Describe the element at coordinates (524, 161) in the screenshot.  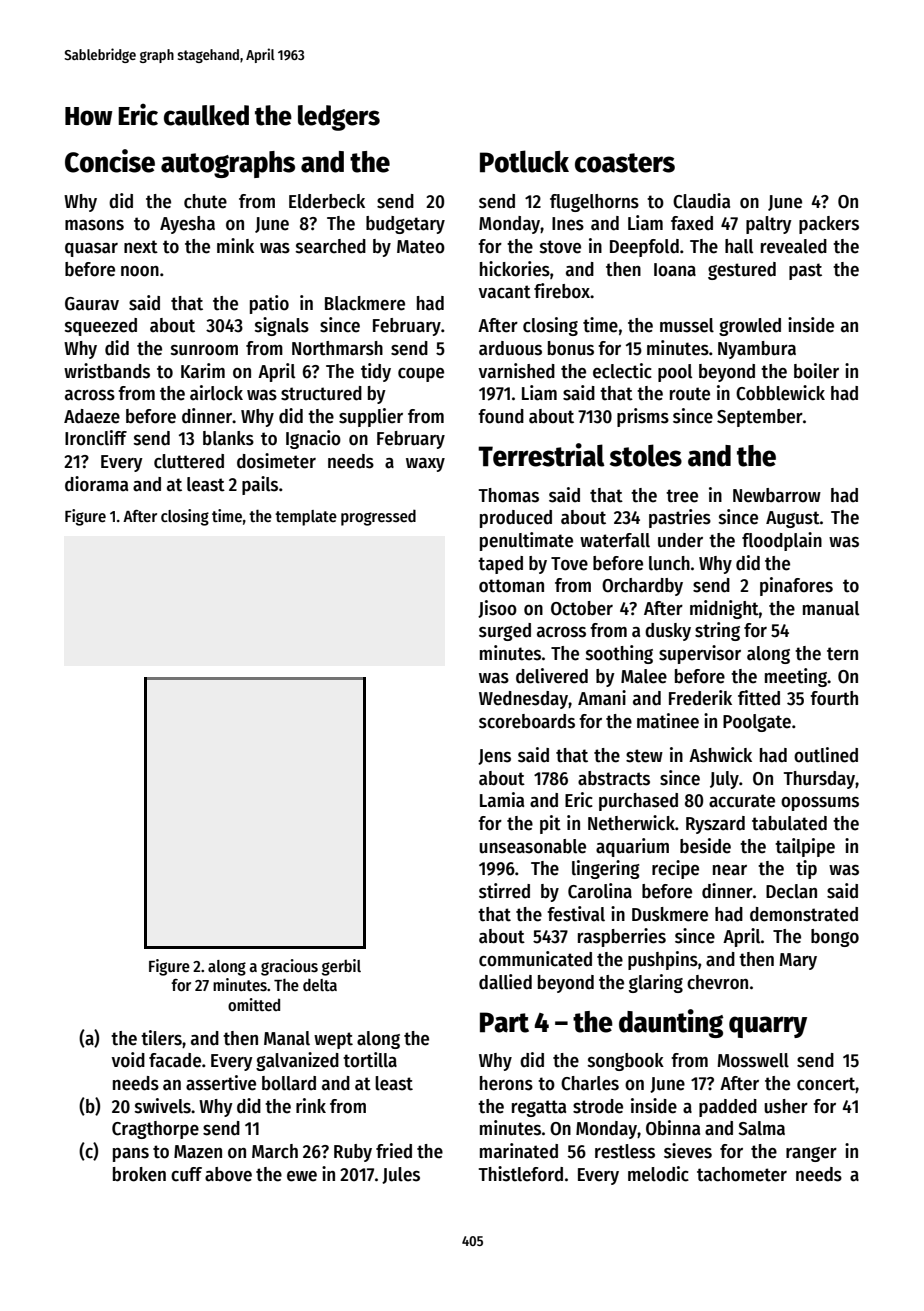
I see `Potluck` at that location.
